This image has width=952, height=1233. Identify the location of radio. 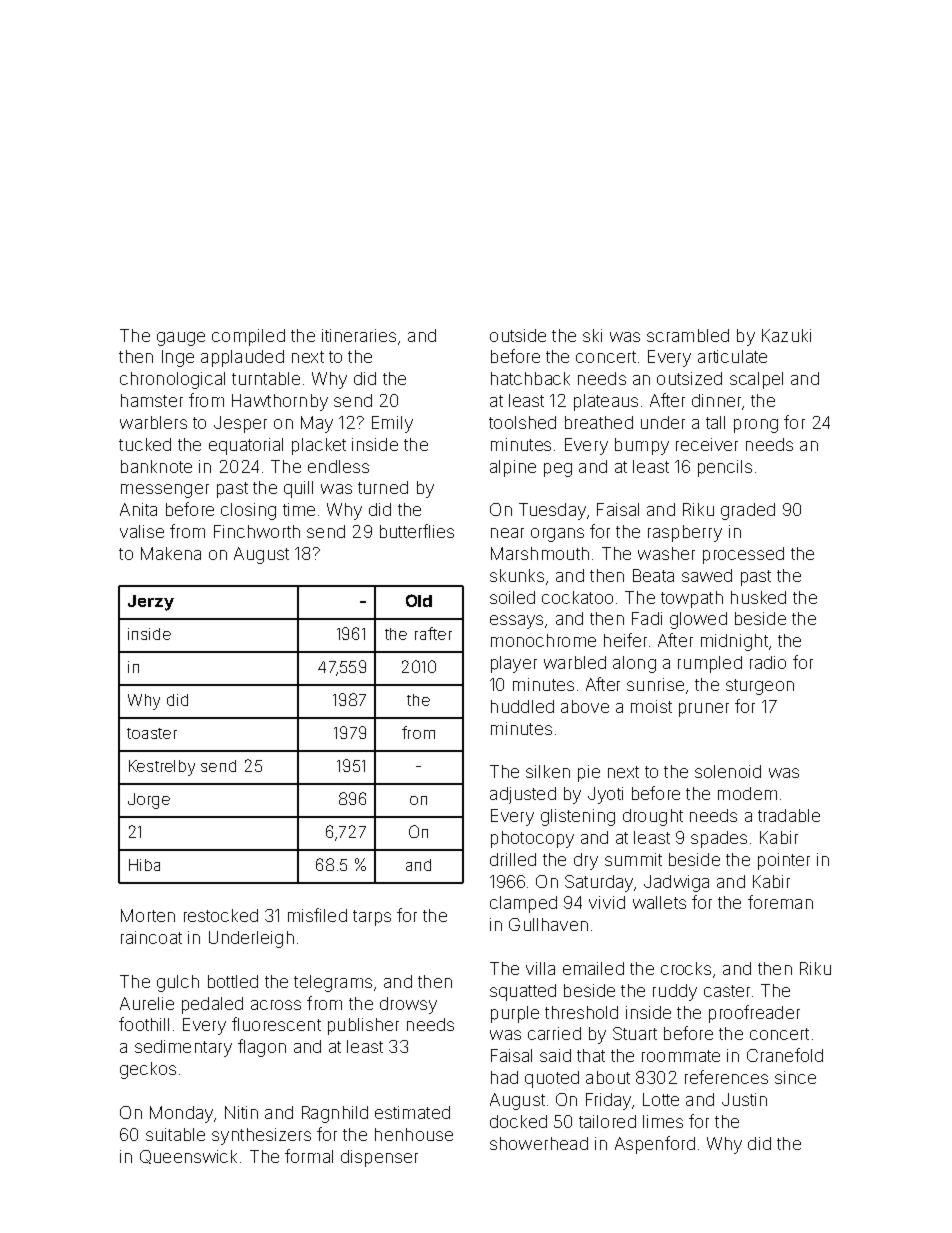
(768, 662).
